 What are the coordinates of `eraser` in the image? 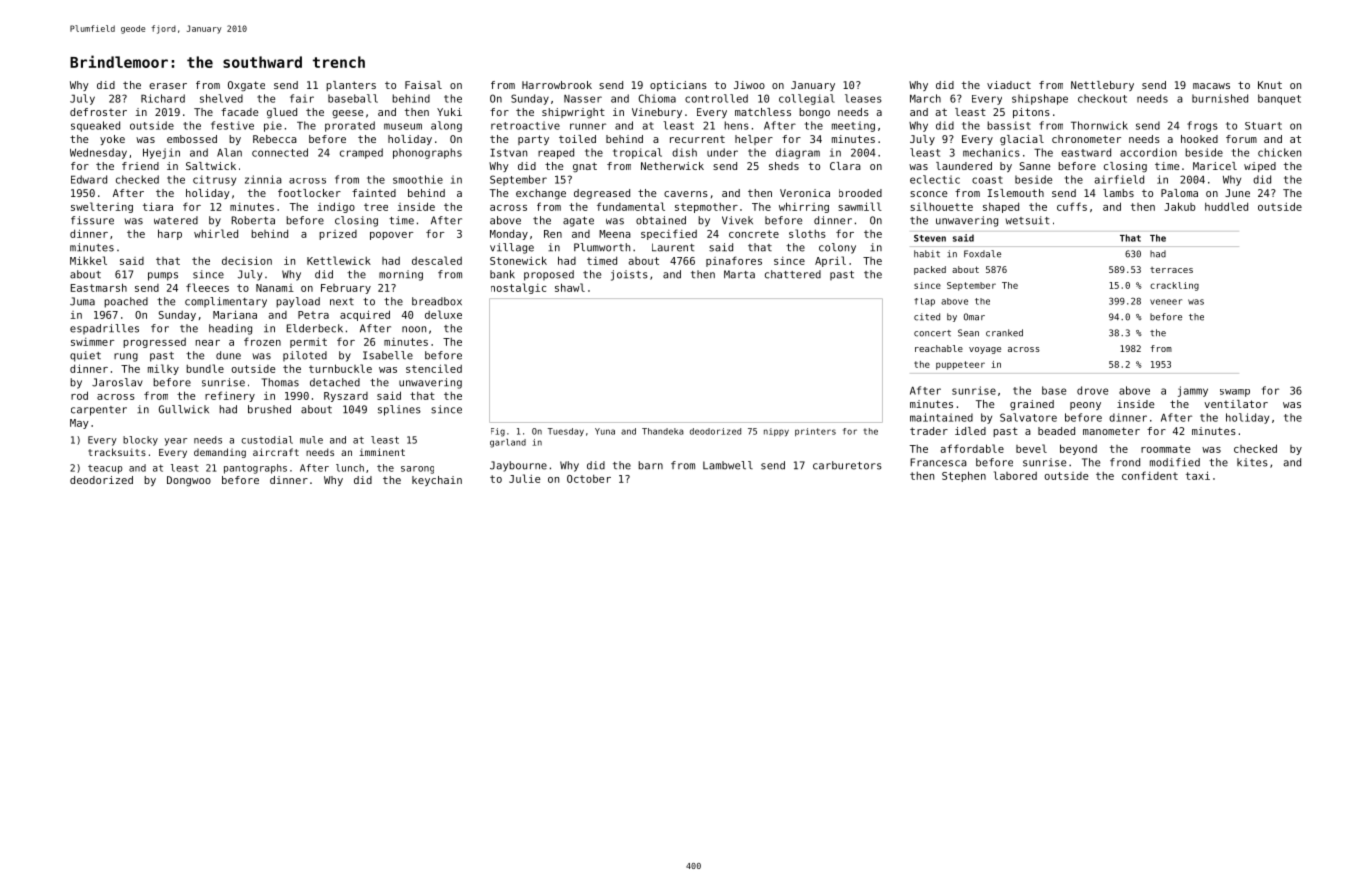 It's located at (168, 86).
